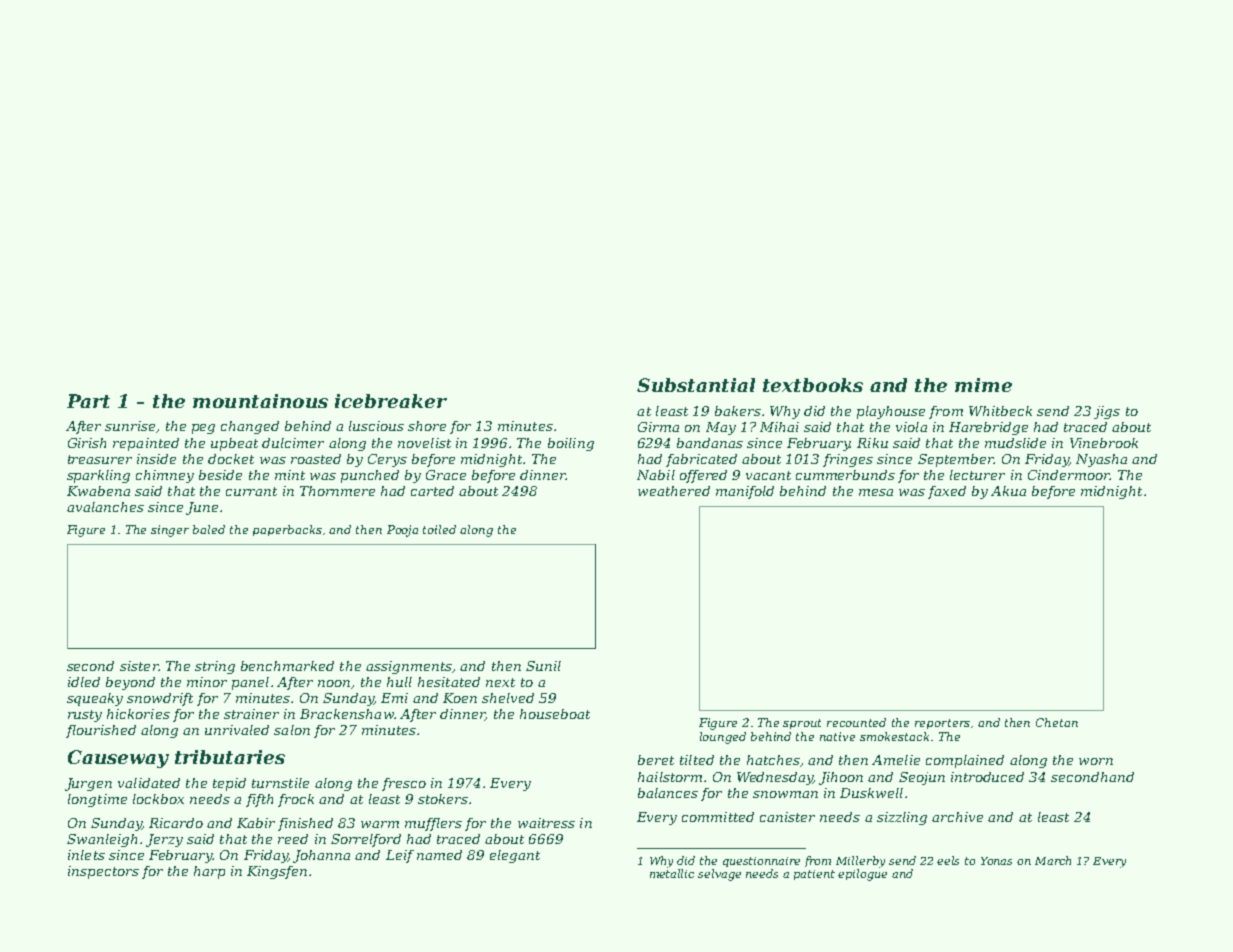  What do you see at coordinates (658, 427) in the image?
I see `Girma` at bounding box center [658, 427].
